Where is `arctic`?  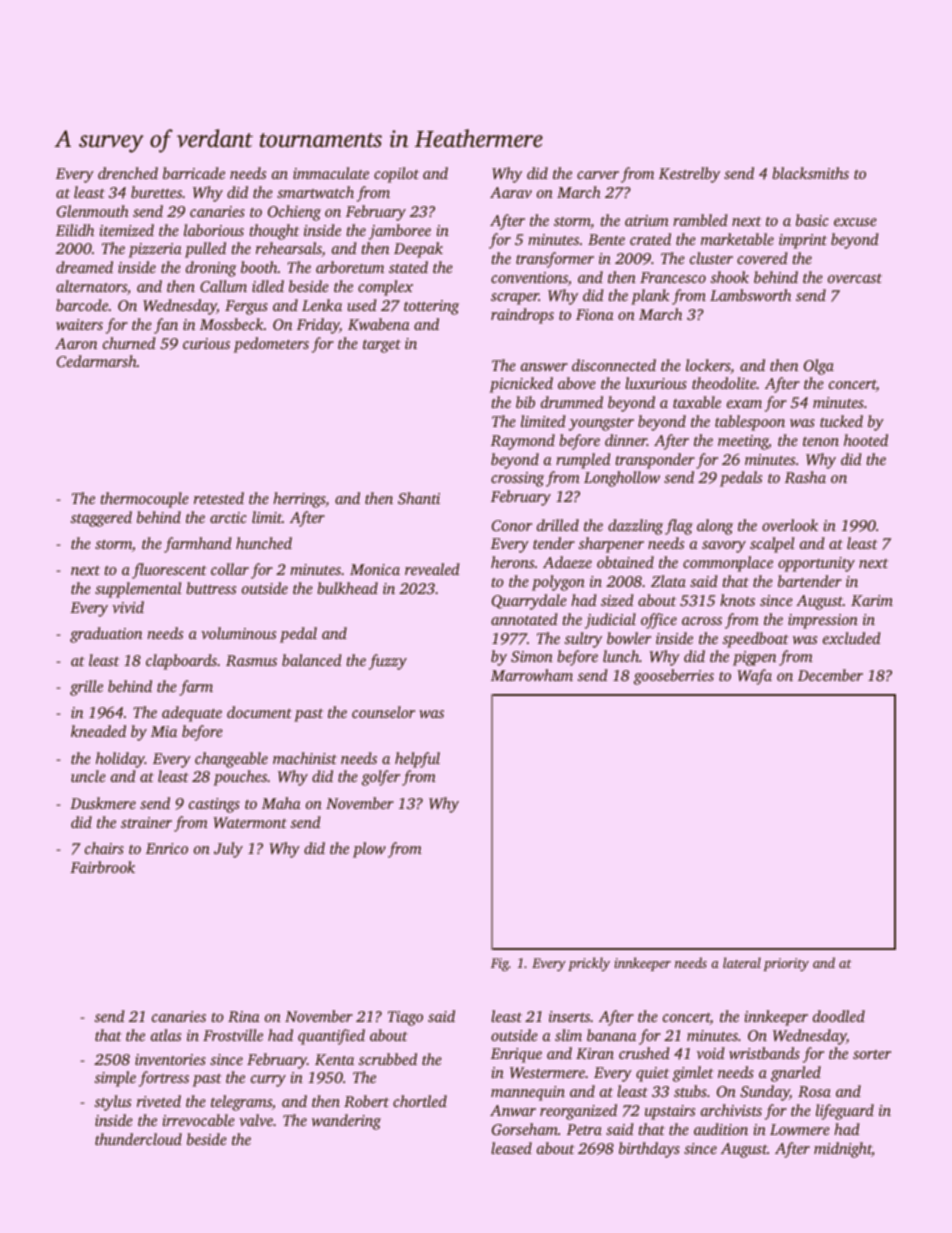
arctic is located at coordinates (228, 517).
